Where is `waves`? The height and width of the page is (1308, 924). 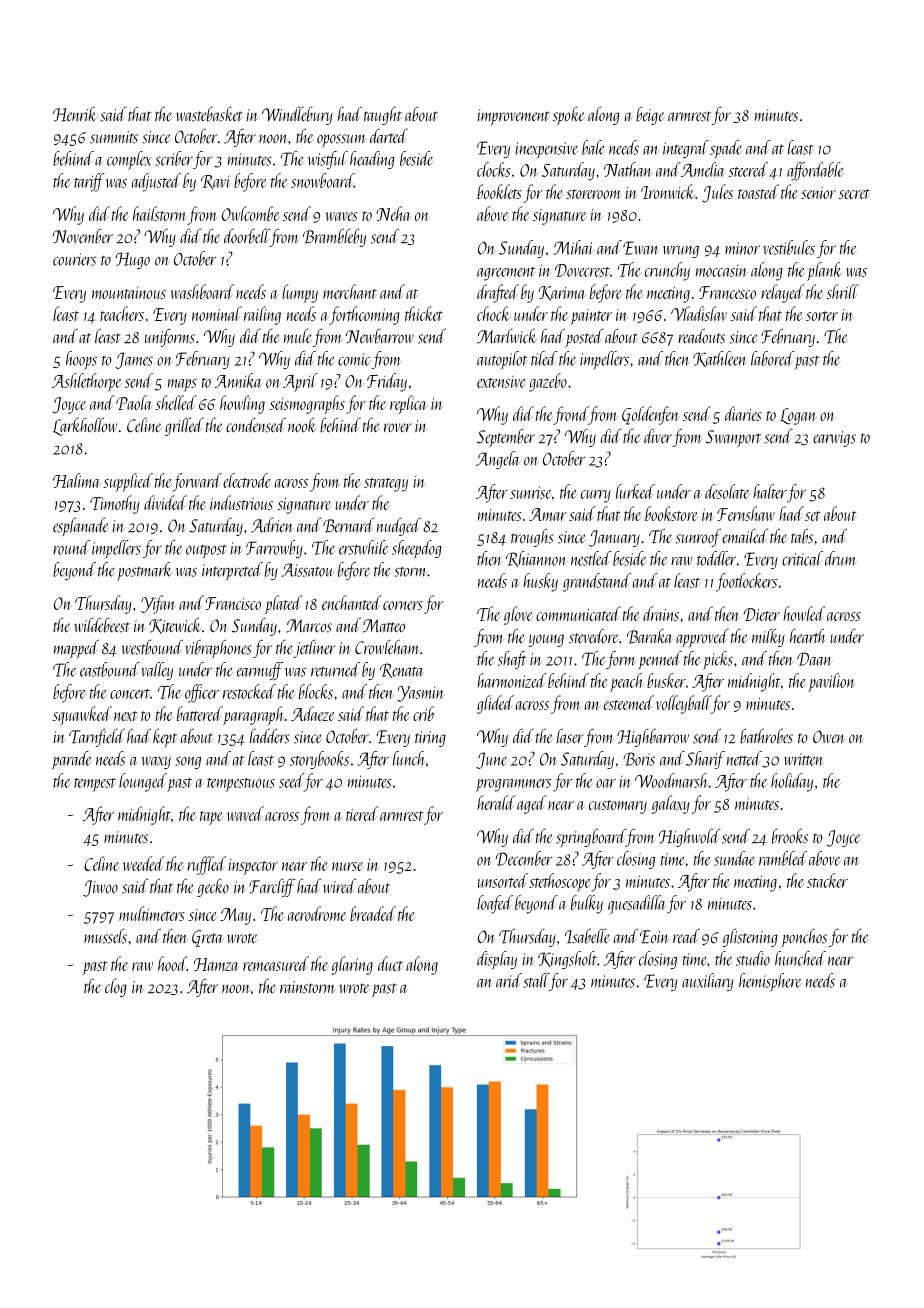 waves is located at coordinates (341, 216).
